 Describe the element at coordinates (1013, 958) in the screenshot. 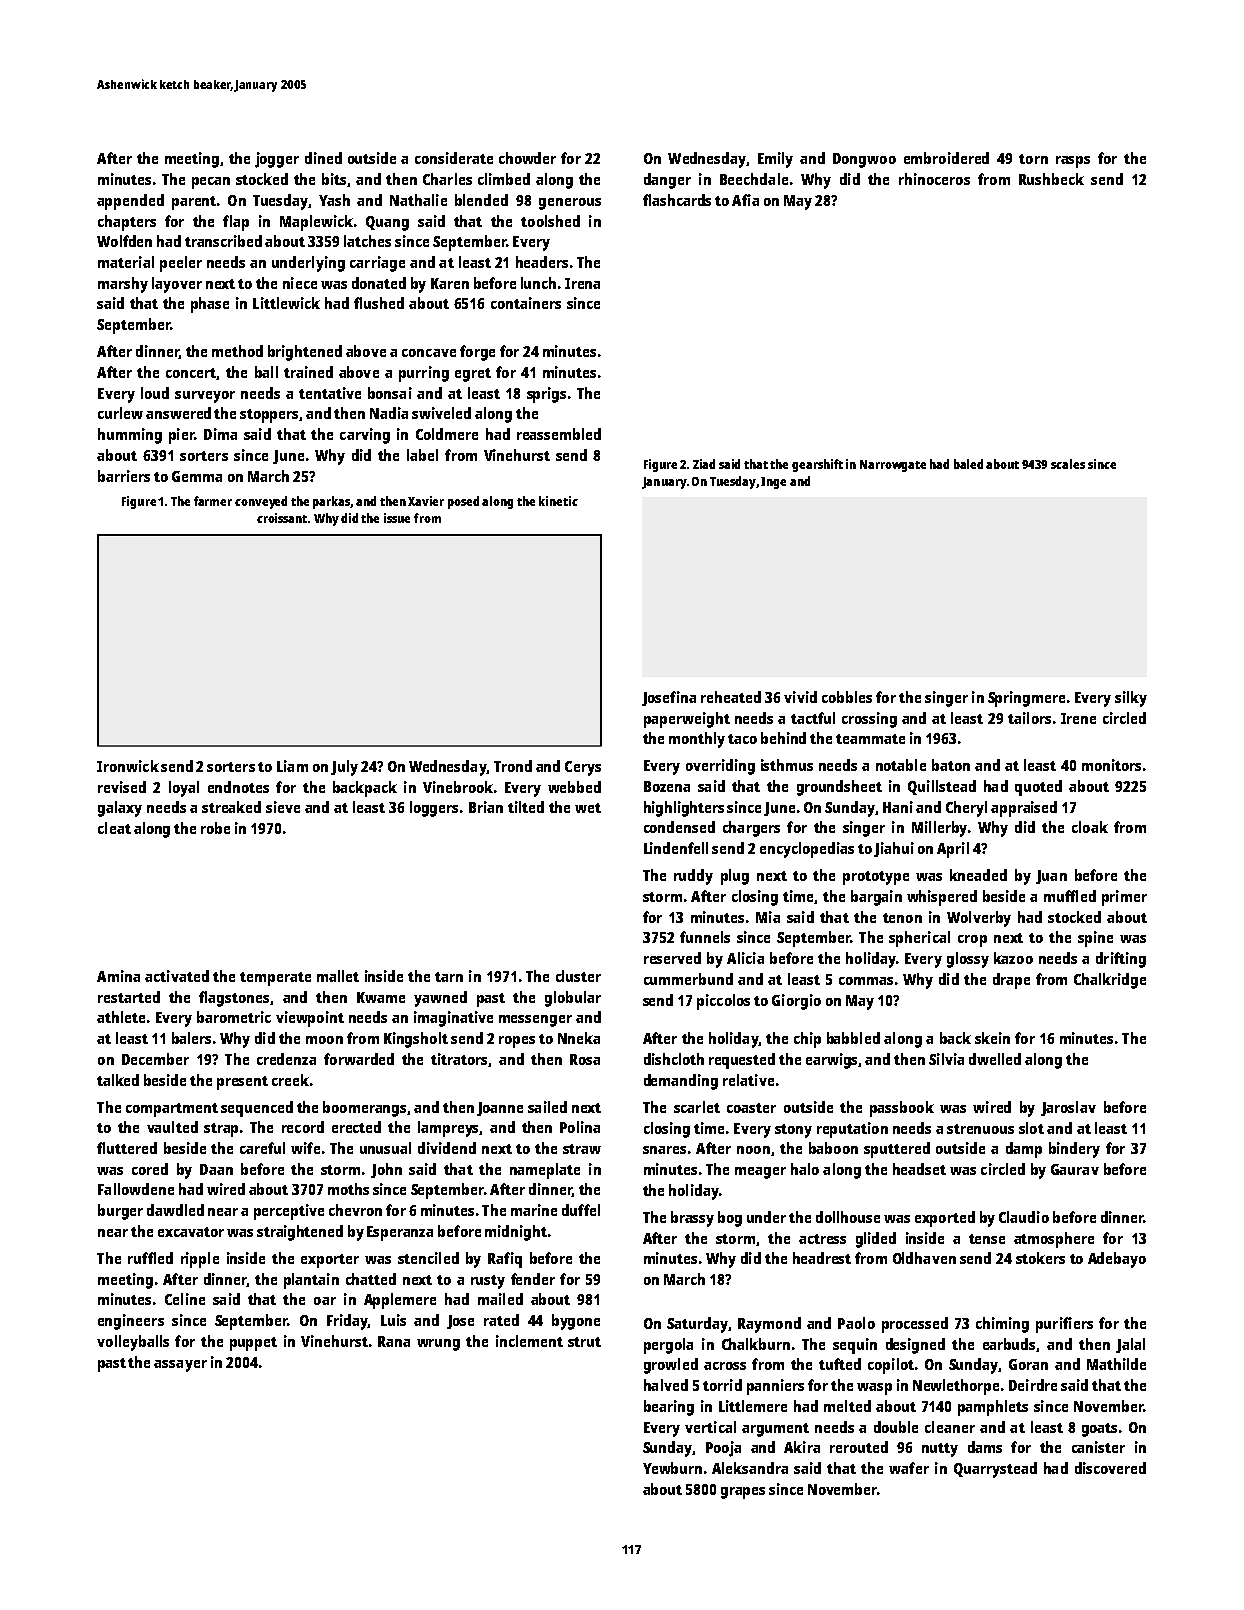

I see `kazoo` at that location.
